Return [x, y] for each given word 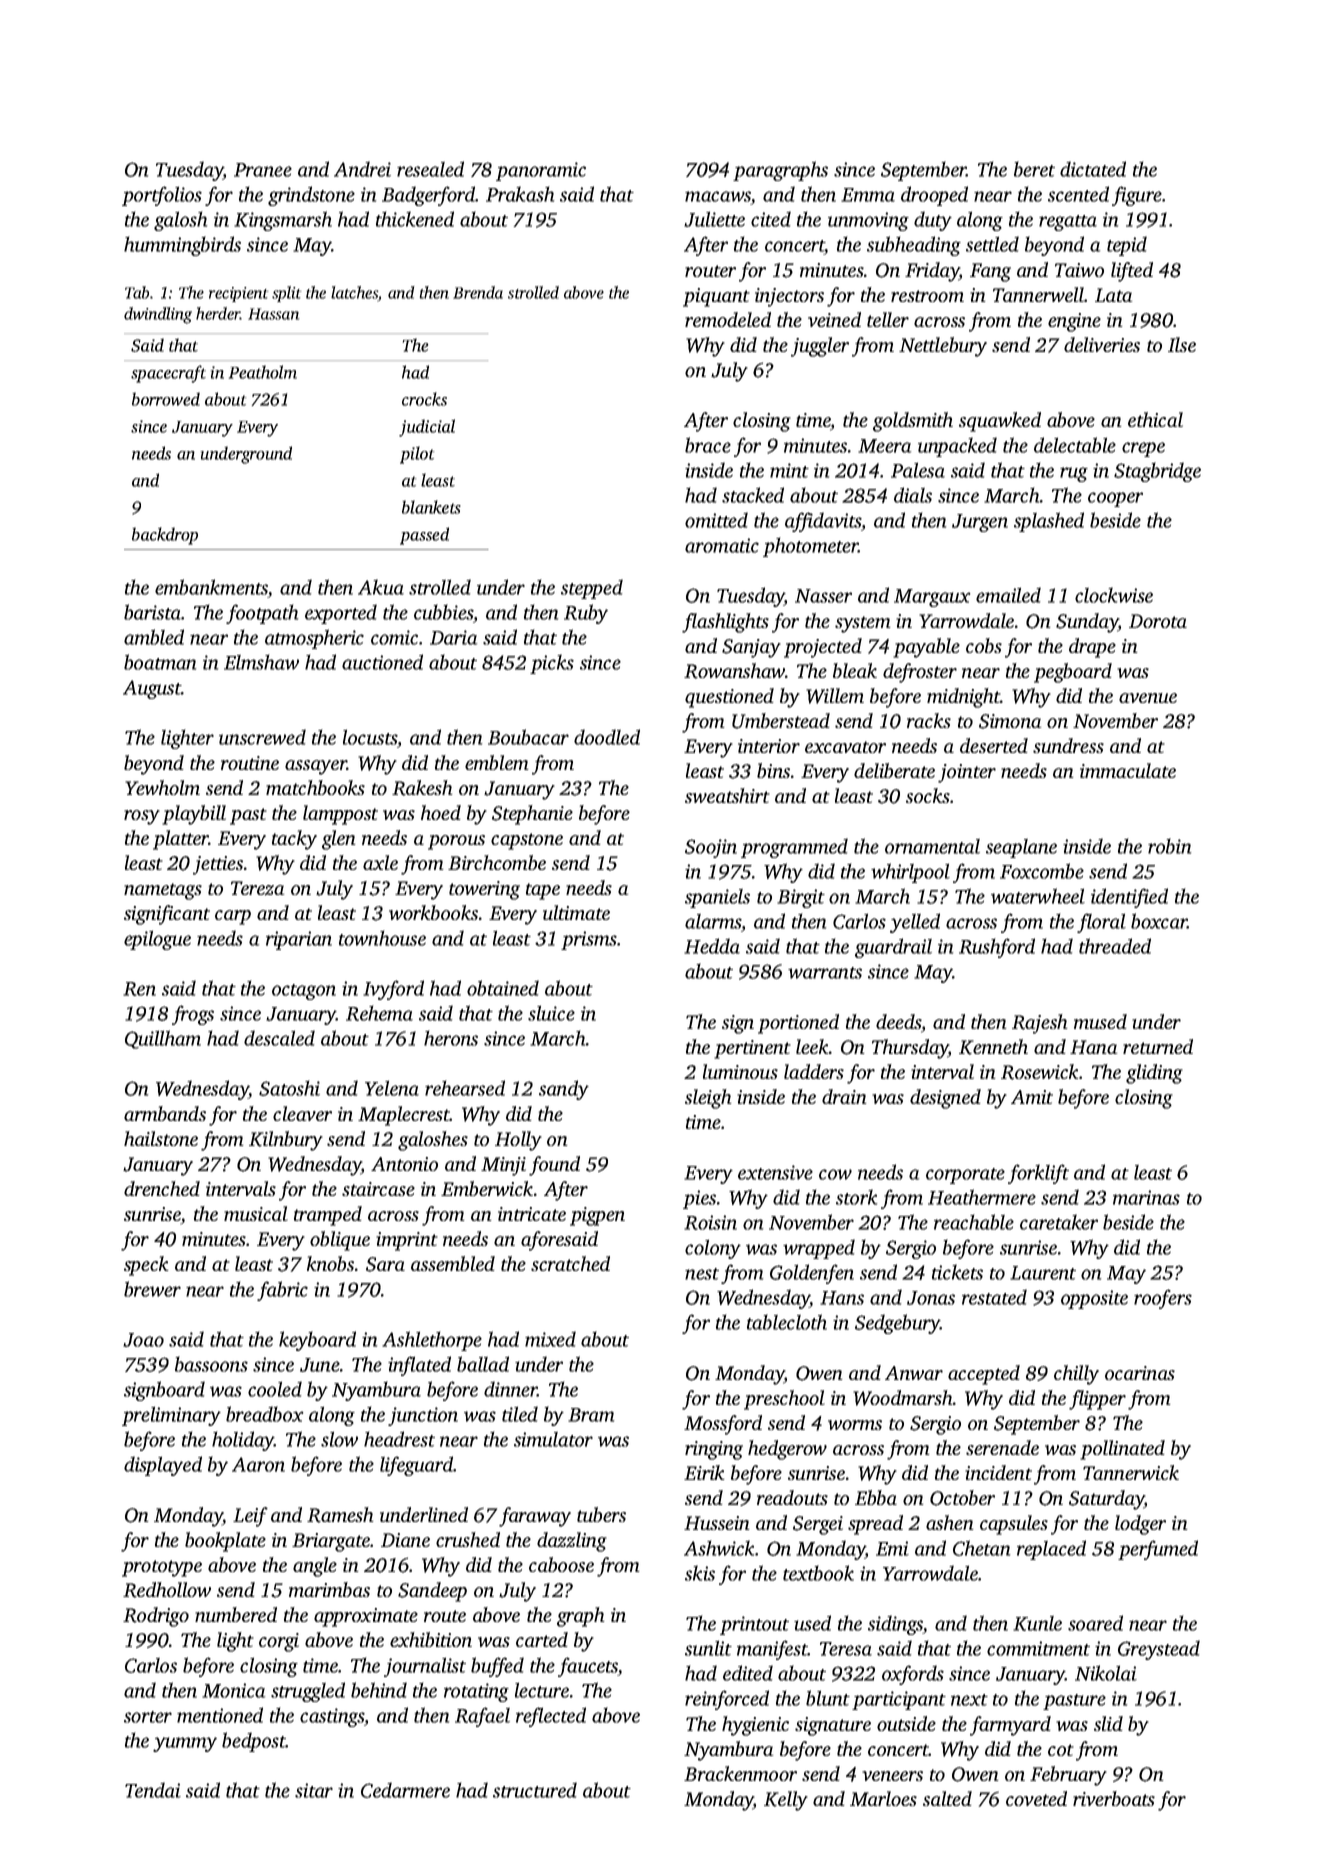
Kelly [786, 1801]
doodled [607, 737]
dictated [1093, 169]
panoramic [541, 171]
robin [1169, 846]
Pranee [263, 170]
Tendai [153, 1790]
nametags [163, 891]
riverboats [1114, 1798]
